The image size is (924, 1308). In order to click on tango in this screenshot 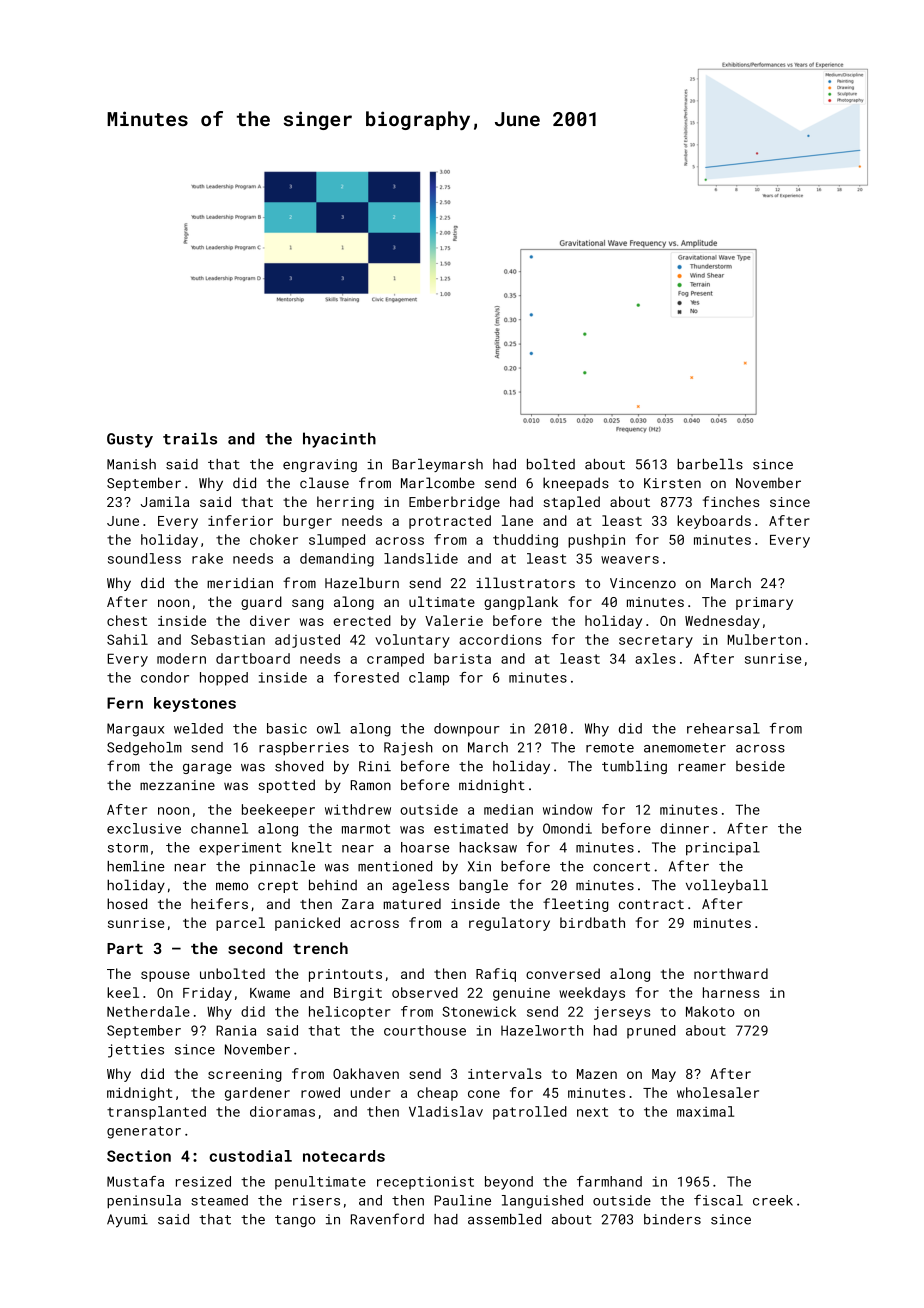, I will do `click(295, 1221)`.
